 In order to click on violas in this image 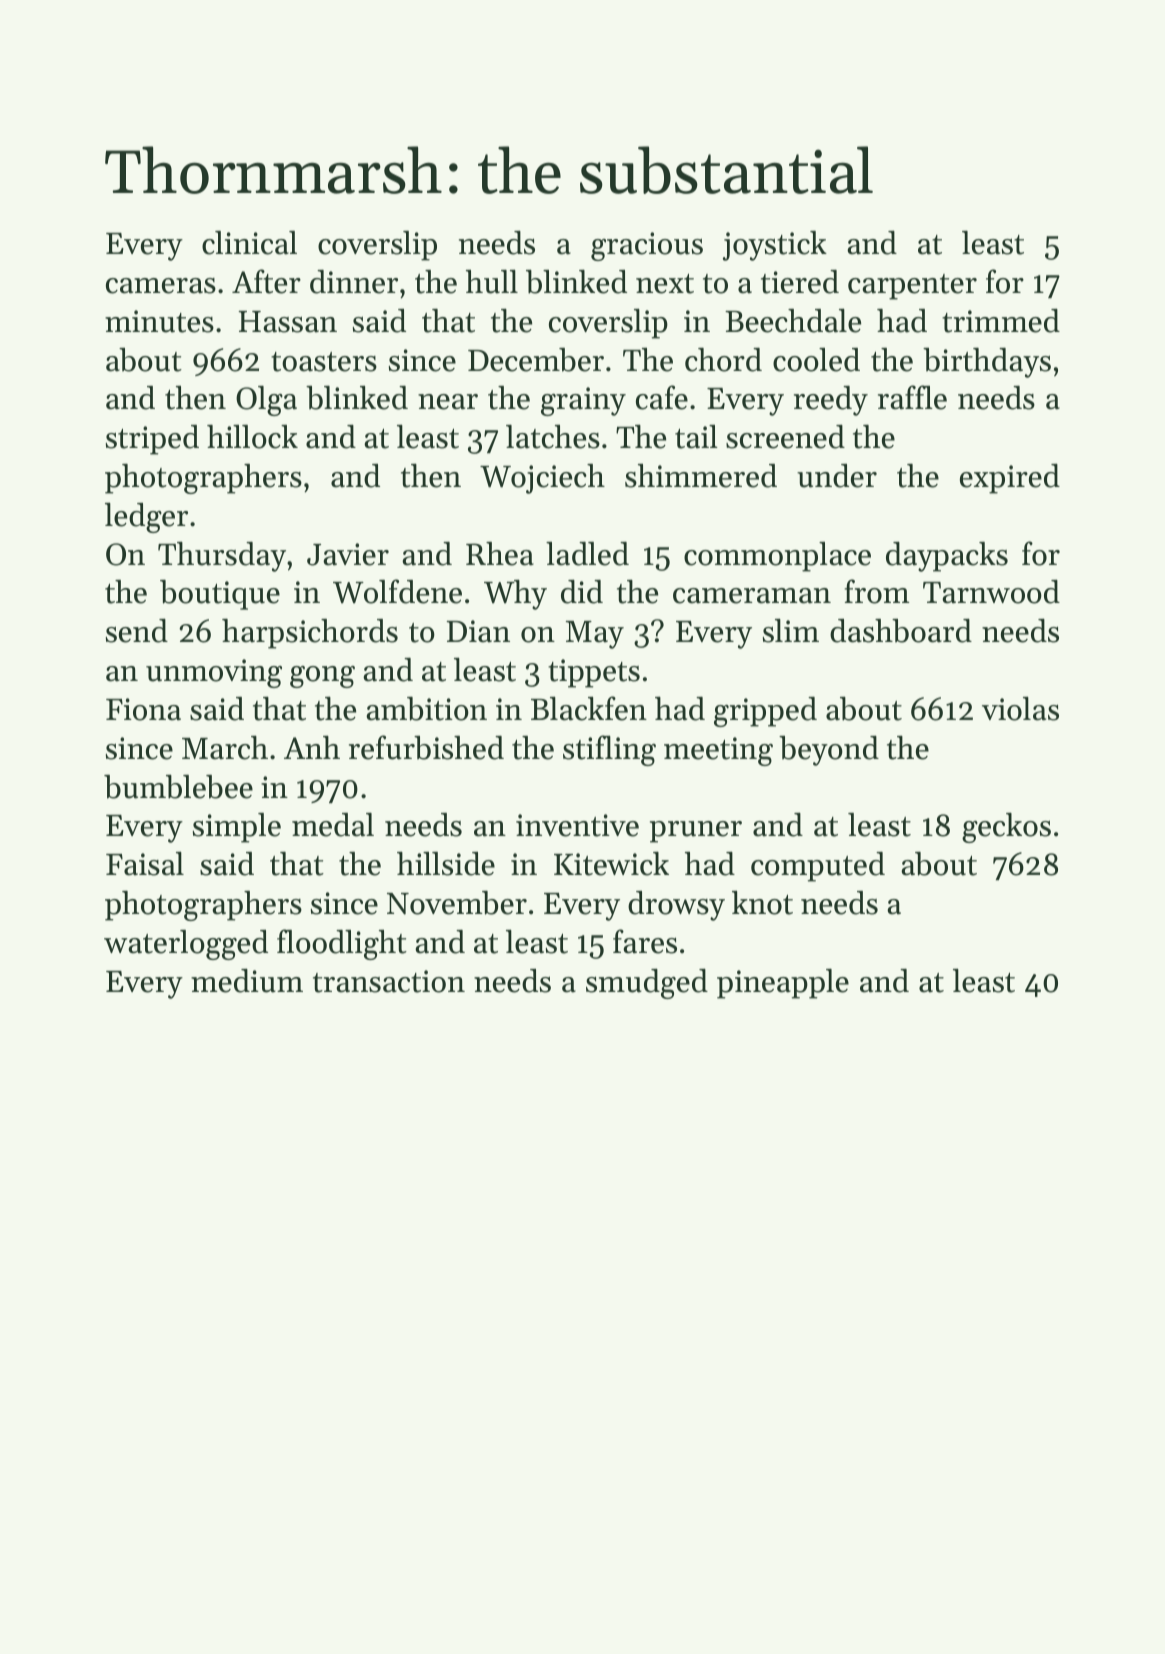, I will do `click(1020, 709)`.
